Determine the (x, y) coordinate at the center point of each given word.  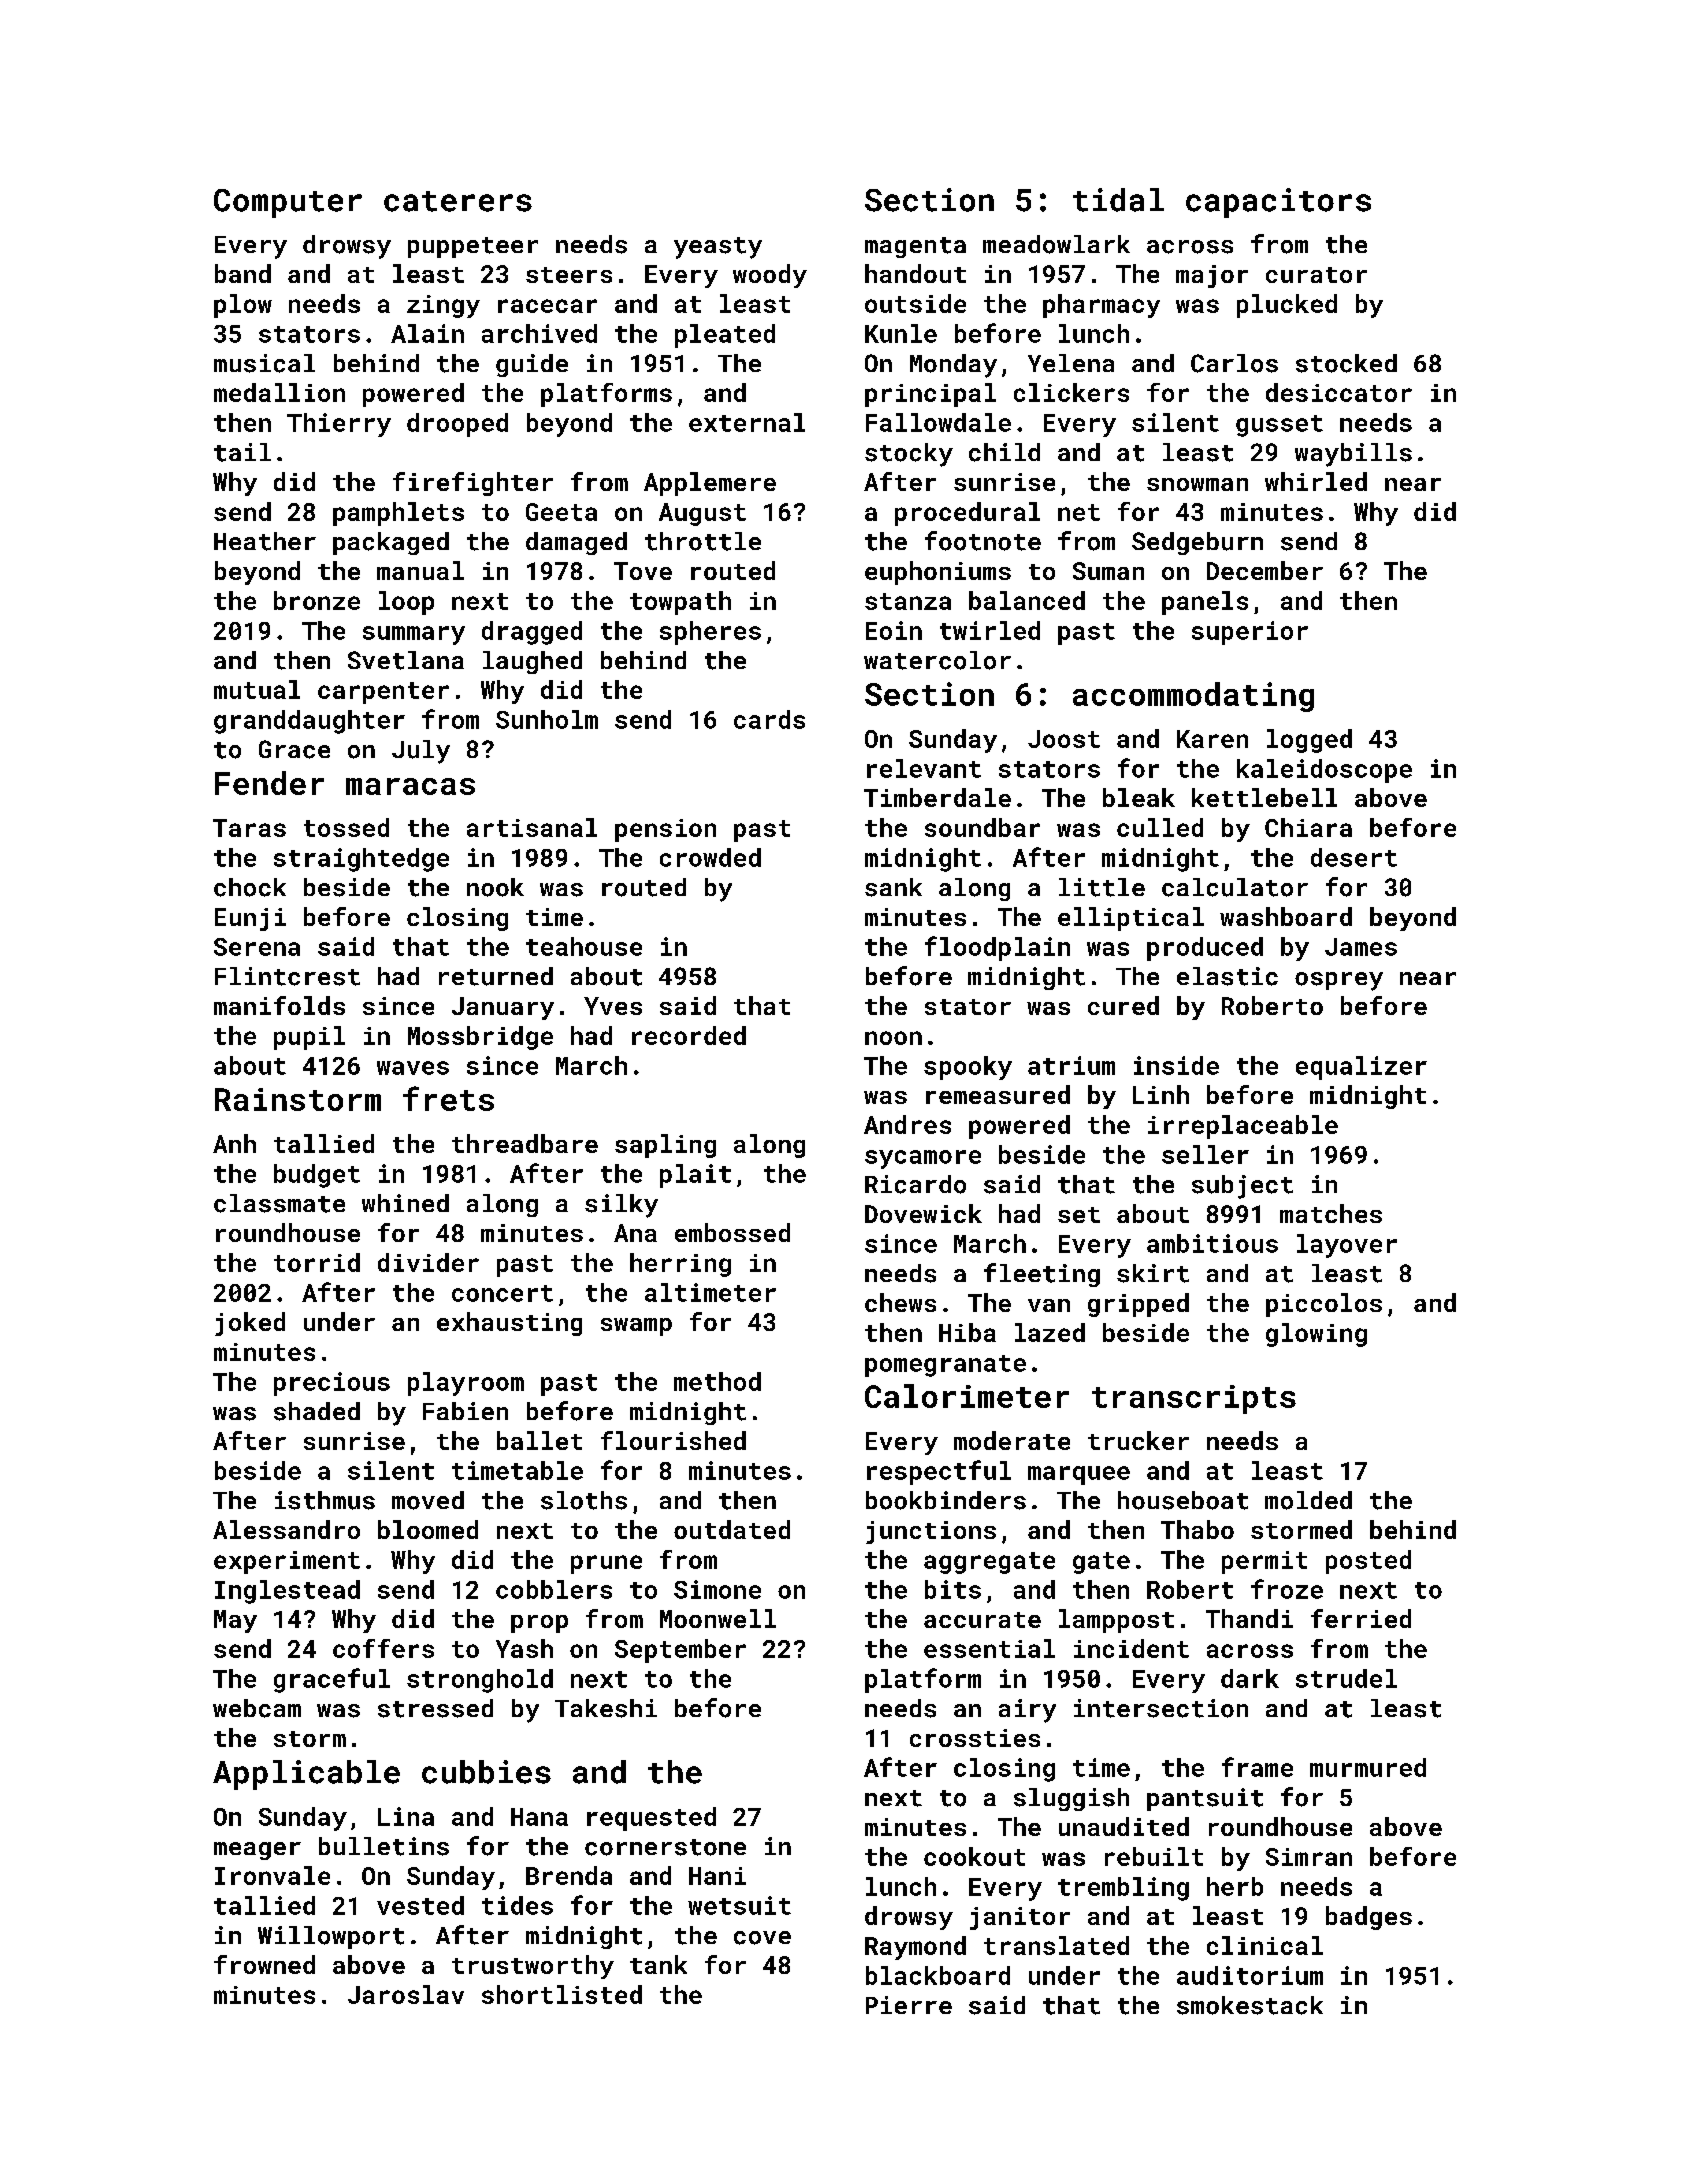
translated (1056, 1945)
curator (1316, 275)
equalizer (1361, 1068)
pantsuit (1205, 1799)
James (1361, 947)
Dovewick (923, 1213)
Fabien (465, 1411)
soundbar (982, 827)
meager (257, 1851)
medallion (279, 392)
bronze (317, 600)
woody (770, 276)
